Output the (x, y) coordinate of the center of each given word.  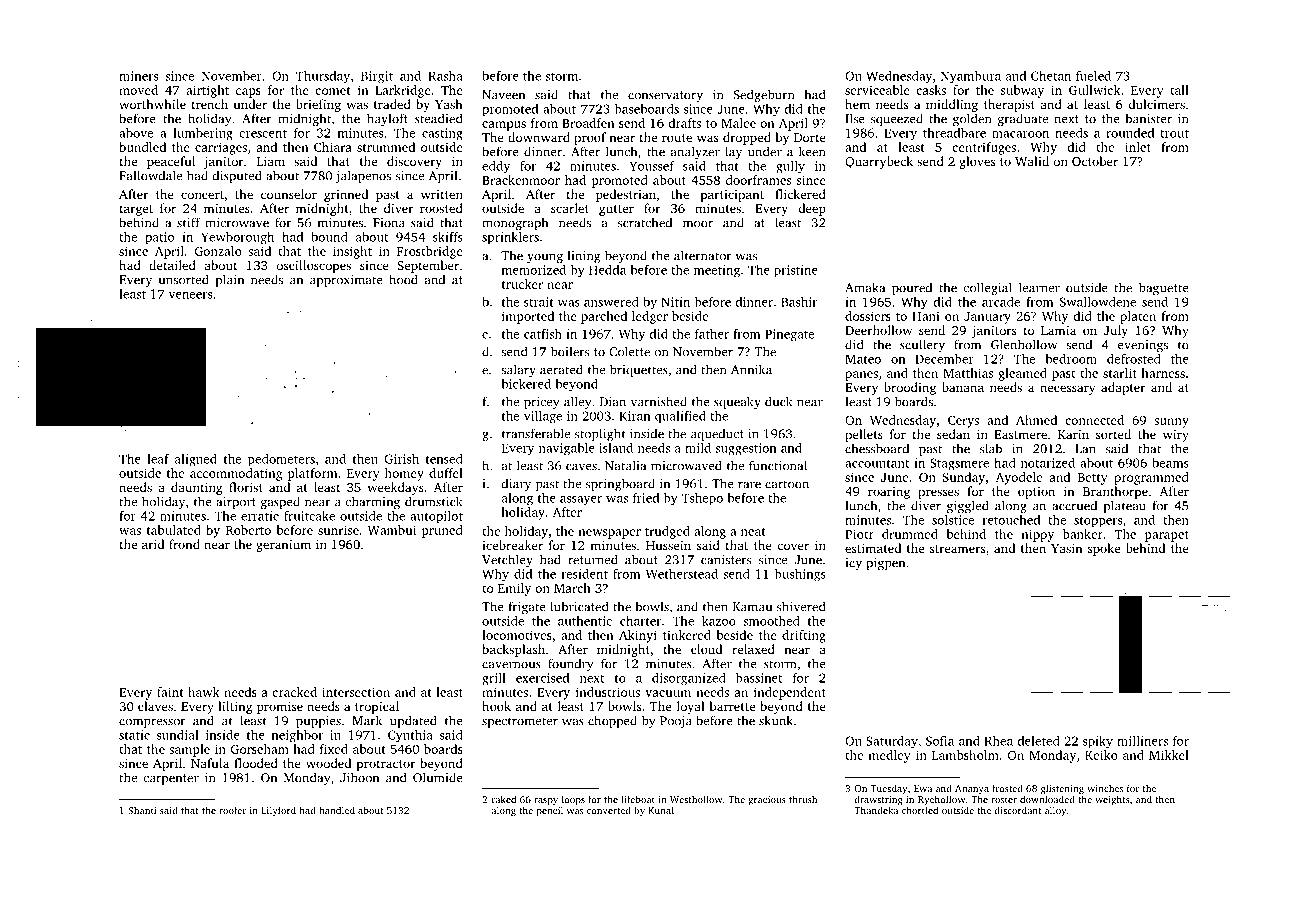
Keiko (1101, 755)
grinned (346, 195)
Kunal (661, 810)
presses (938, 494)
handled (337, 810)
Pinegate (789, 335)
